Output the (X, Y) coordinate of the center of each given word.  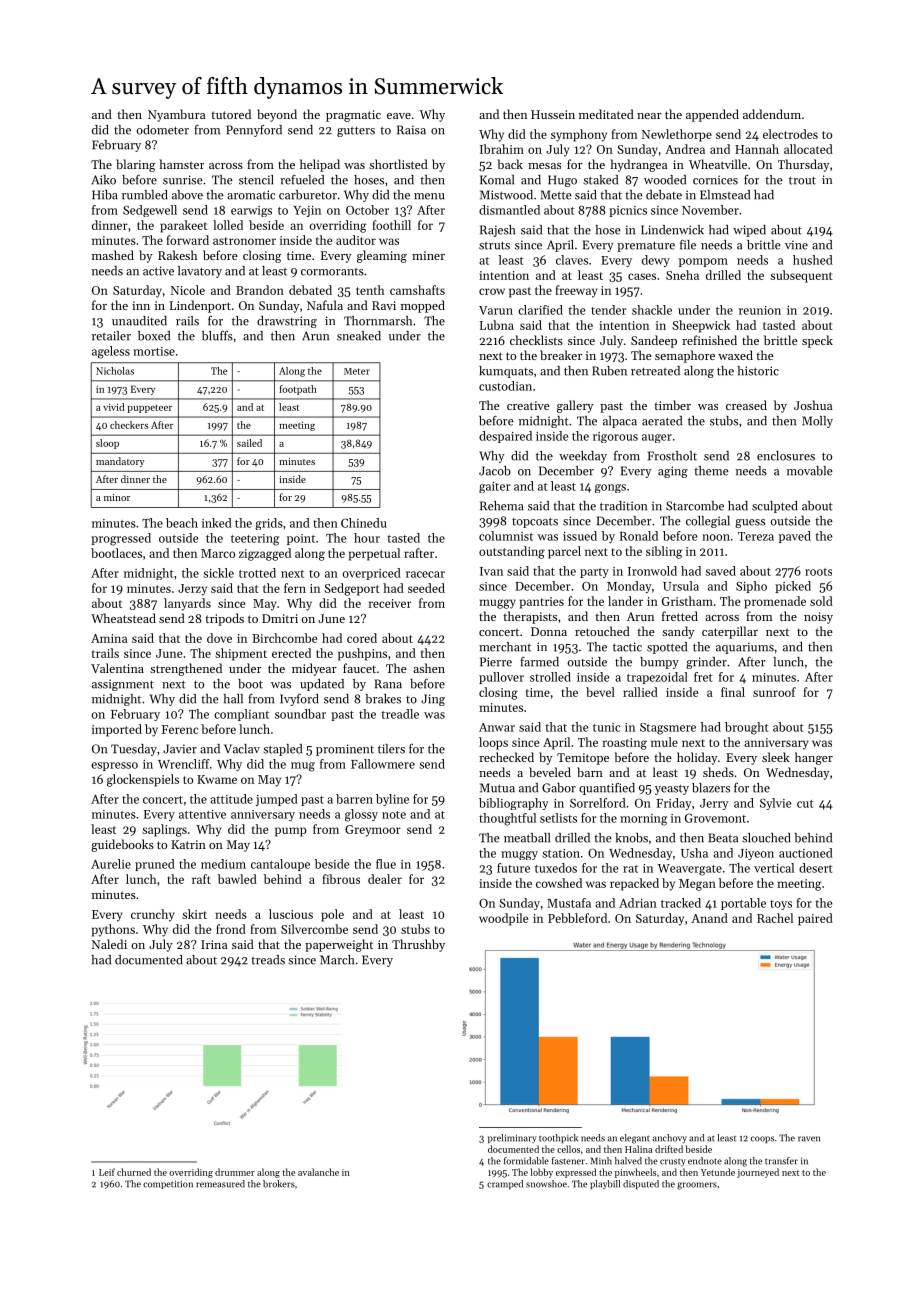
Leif (107, 1172)
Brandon (260, 290)
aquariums (745, 648)
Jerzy (192, 590)
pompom (703, 262)
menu (429, 196)
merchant (505, 647)
